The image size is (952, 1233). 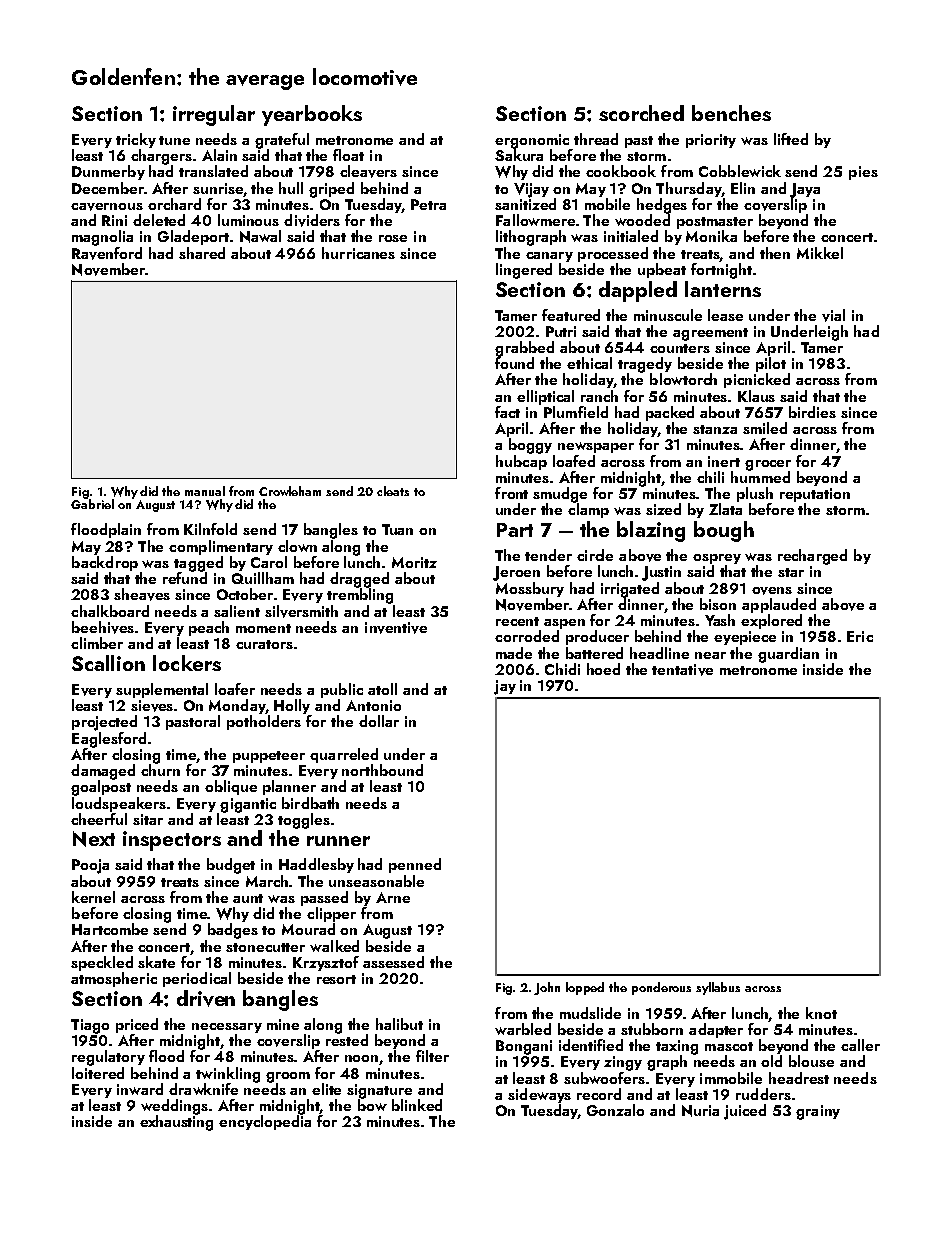 What do you see at coordinates (214, 115) in the screenshot?
I see `irregular` at bounding box center [214, 115].
